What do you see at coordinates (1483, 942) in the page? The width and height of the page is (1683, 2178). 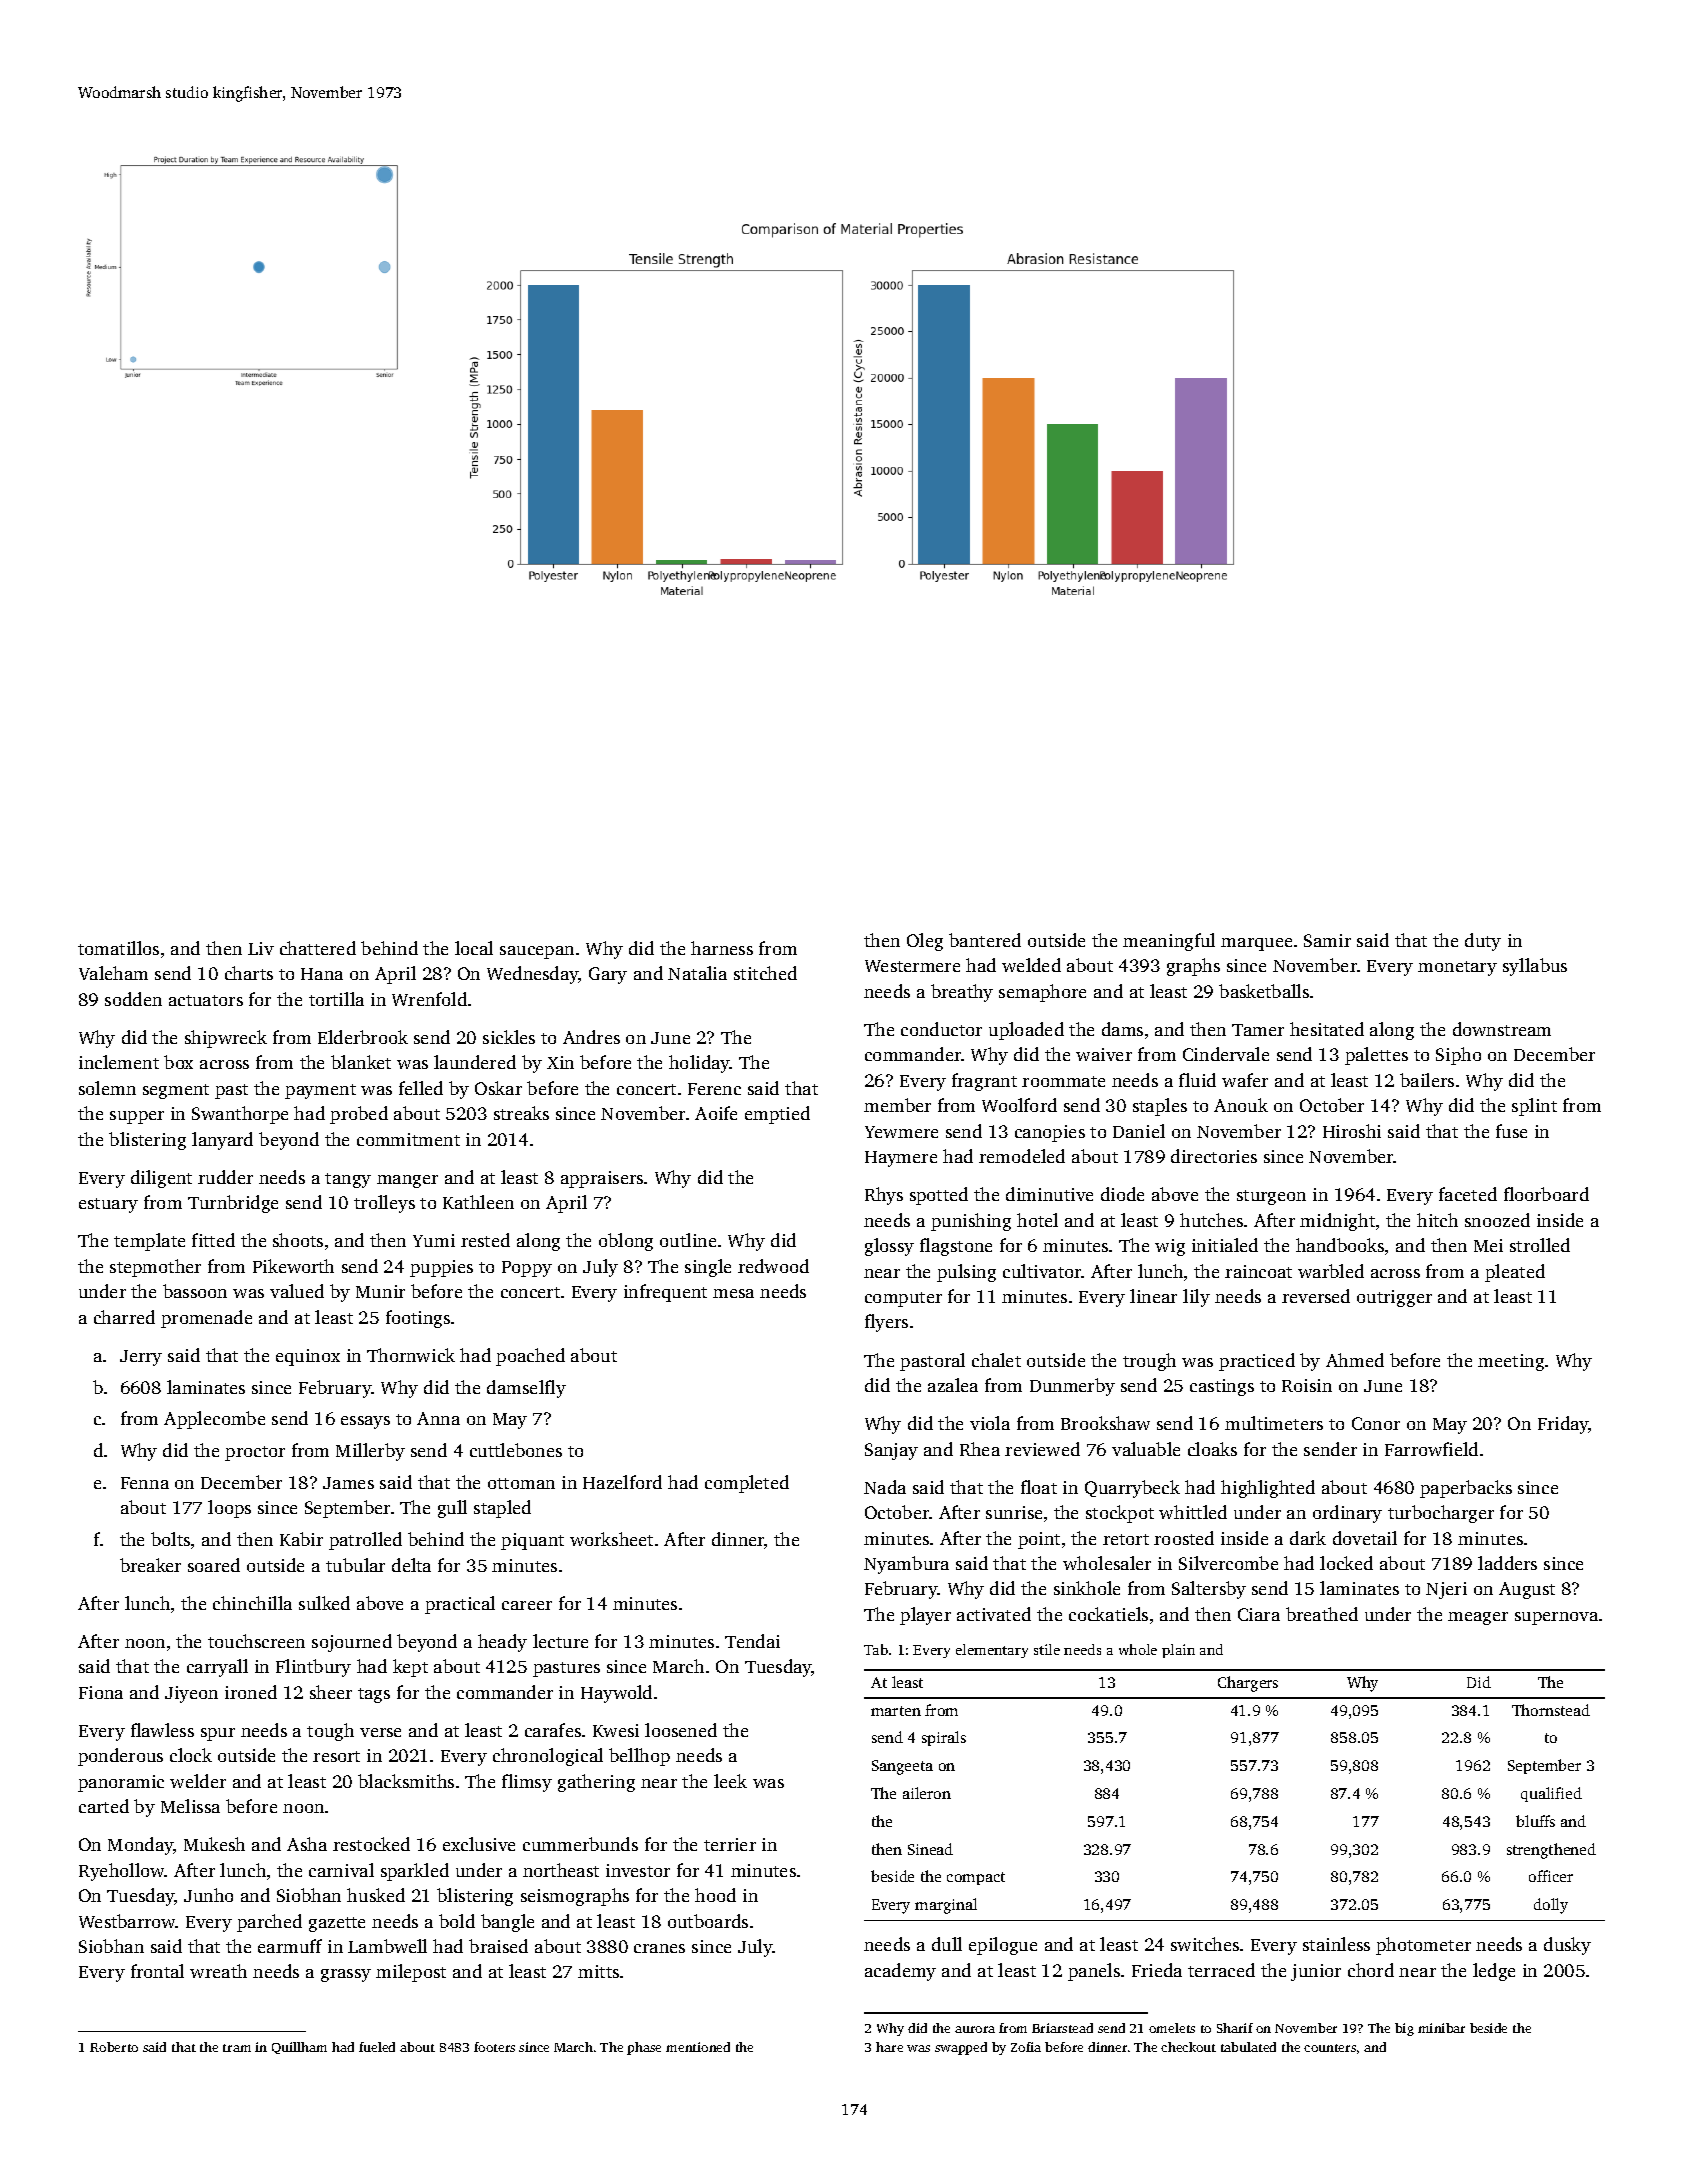 I see `duty` at bounding box center [1483, 942].
